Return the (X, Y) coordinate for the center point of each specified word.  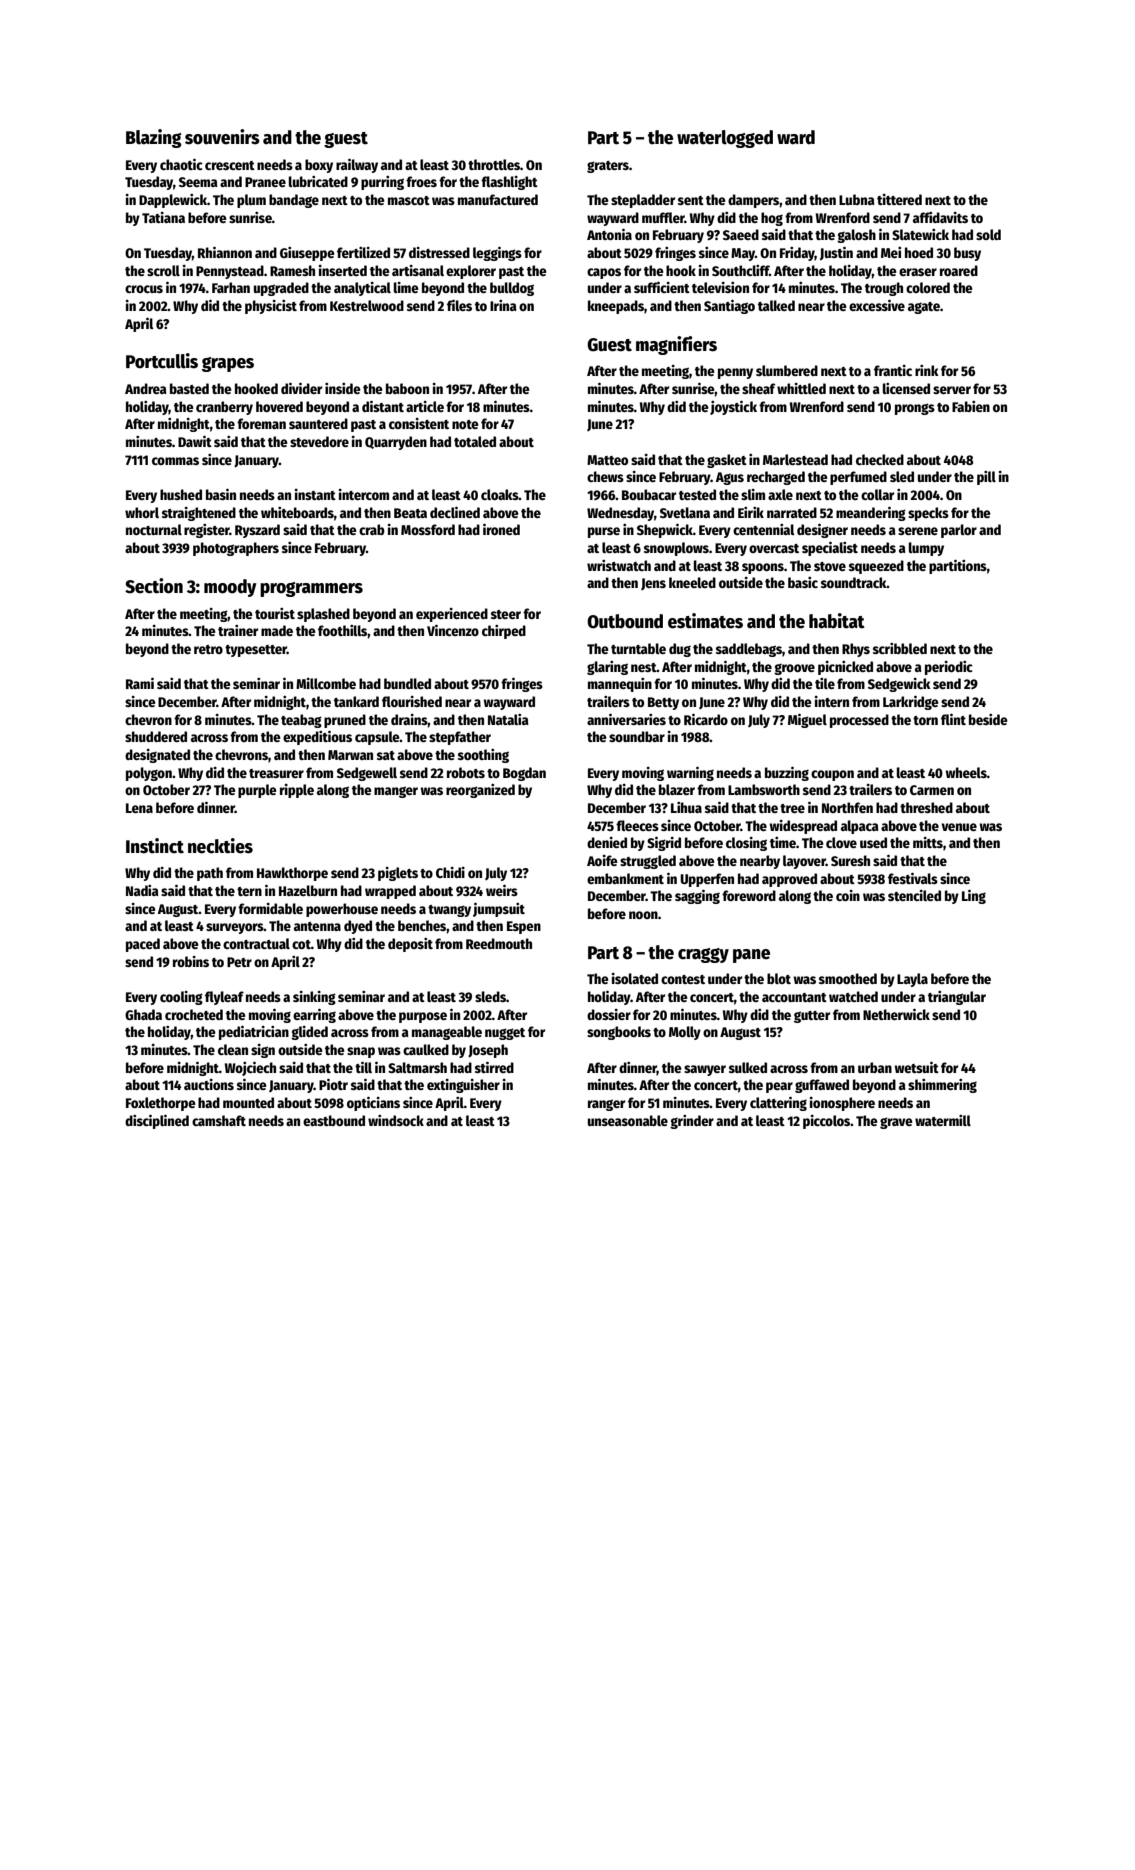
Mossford (428, 529)
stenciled (914, 895)
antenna (317, 926)
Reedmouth (499, 943)
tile (825, 683)
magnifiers (676, 345)
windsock (396, 1120)
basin (221, 494)
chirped (504, 632)
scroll (163, 270)
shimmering (942, 1086)
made (277, 630)
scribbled (900, 648)
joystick (733, 408)
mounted (248, 1102)
